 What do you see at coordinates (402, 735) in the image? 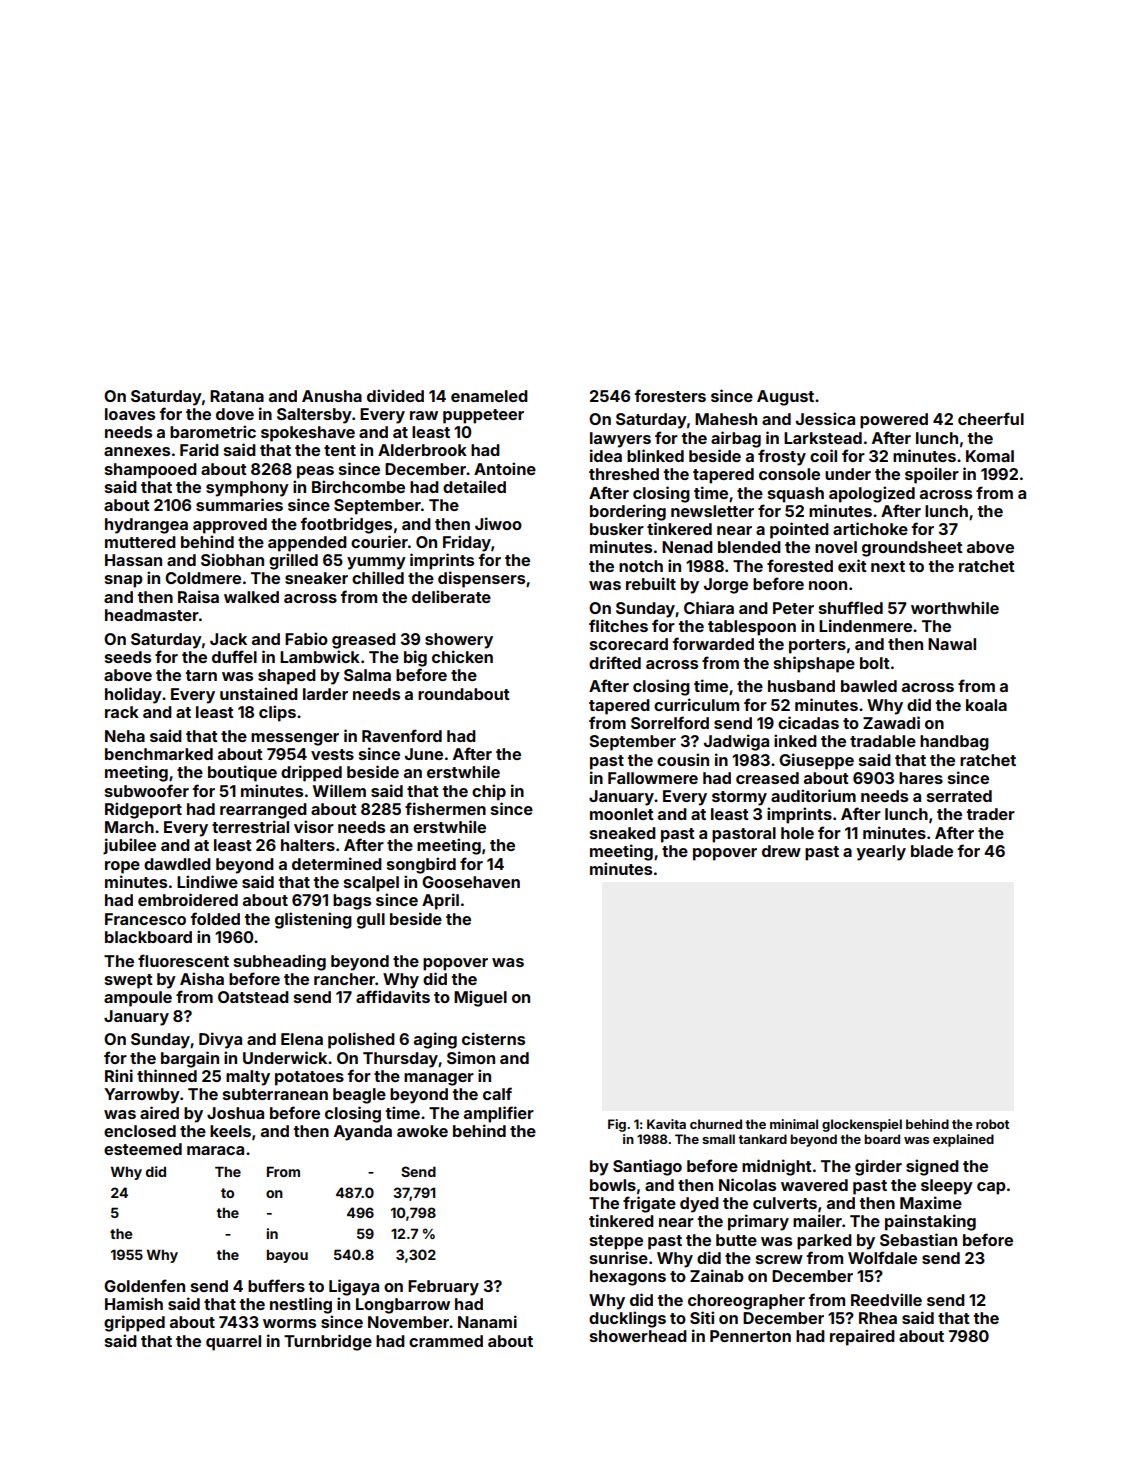
I see `Ravenford` at bounding box center [402, 735].
